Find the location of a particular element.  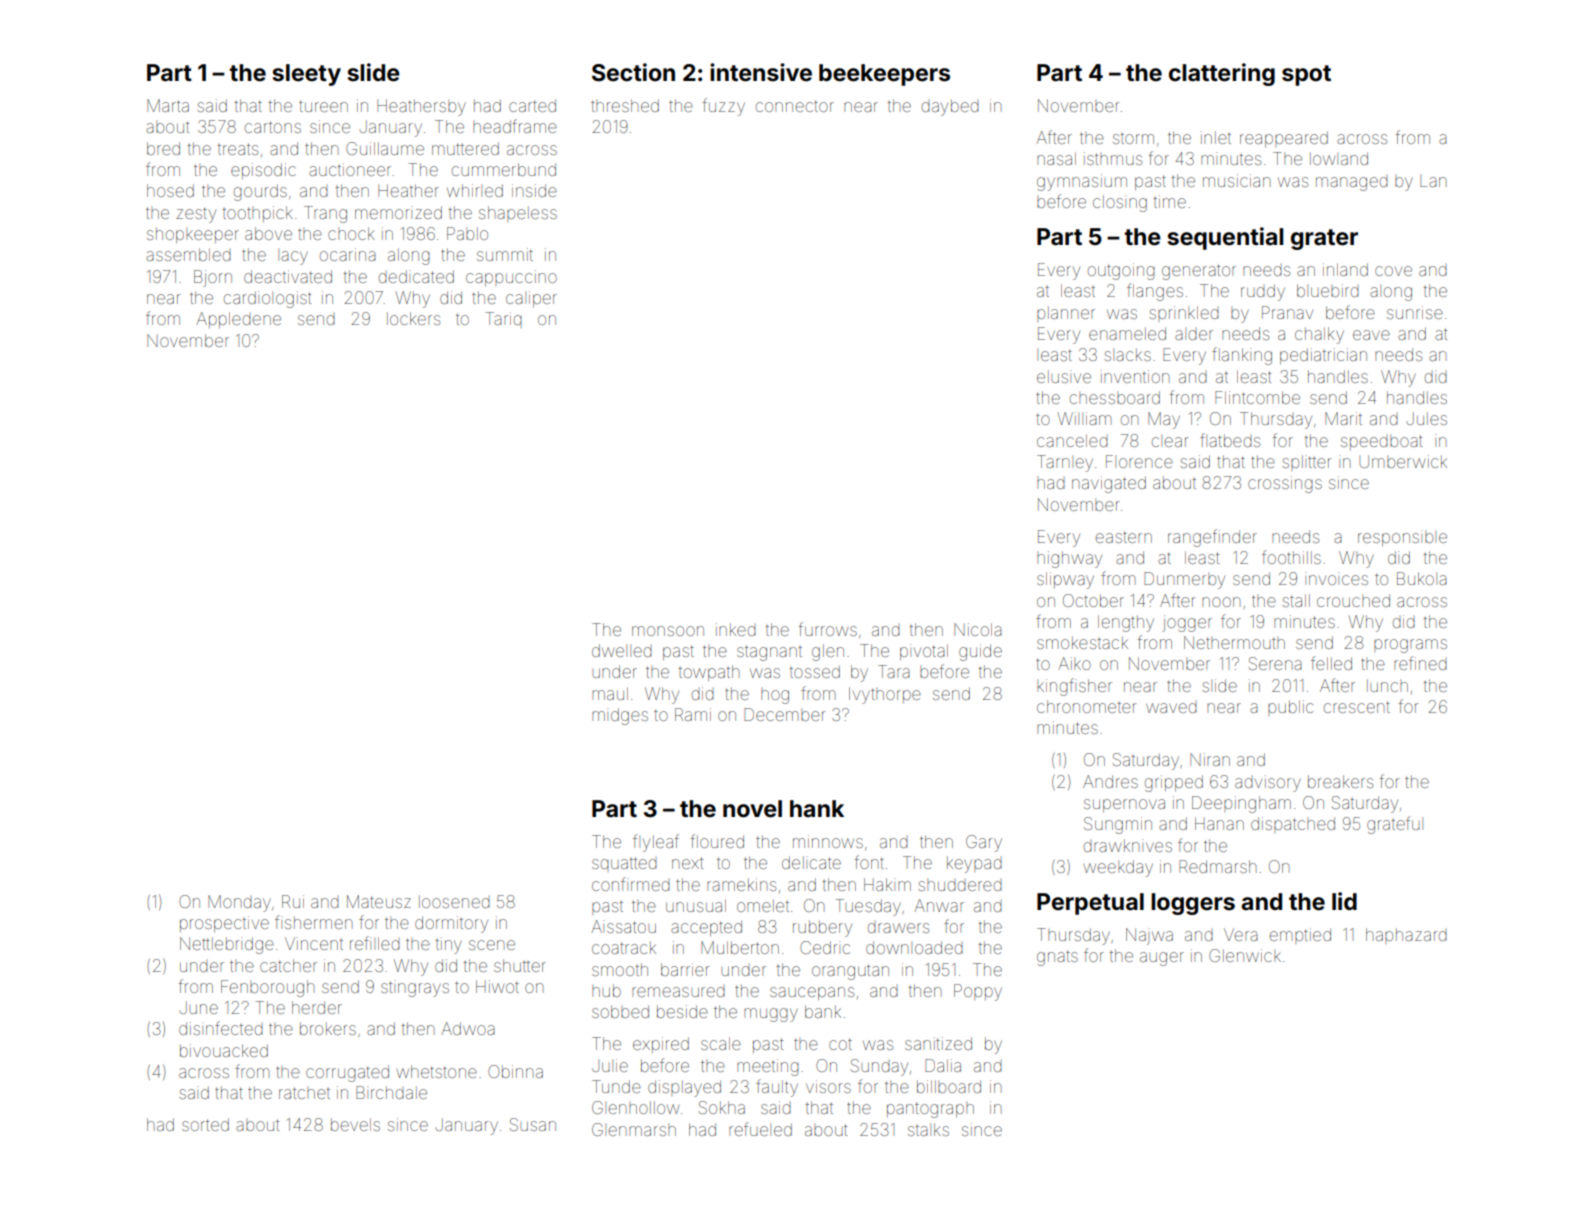

Tarnley is located at coordinates (1065, 463).
